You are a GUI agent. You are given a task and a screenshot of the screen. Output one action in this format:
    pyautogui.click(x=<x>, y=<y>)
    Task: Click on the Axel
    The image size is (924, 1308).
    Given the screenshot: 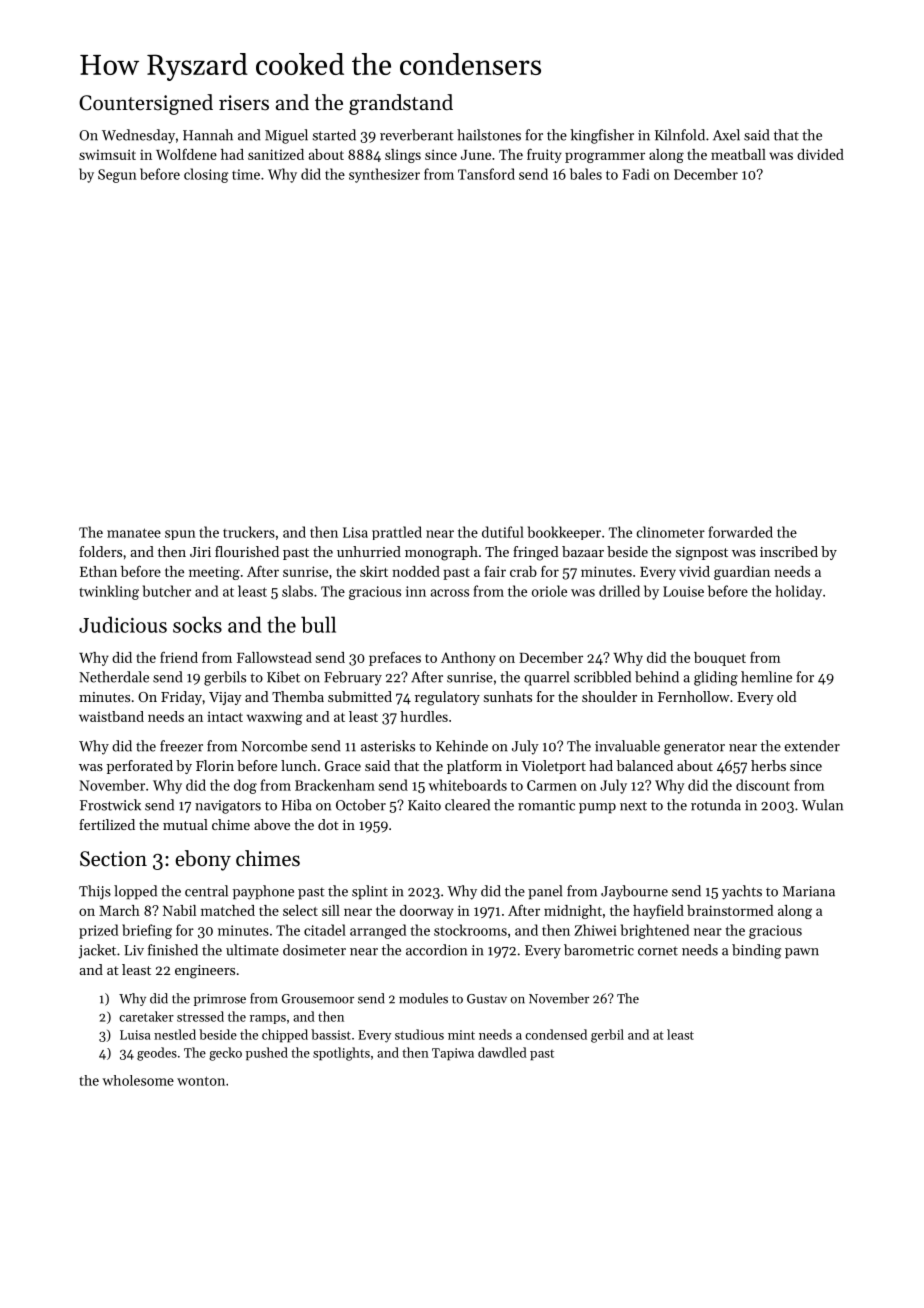 What is the action you would take?
    pyautogui.click(x=726, y=135)
